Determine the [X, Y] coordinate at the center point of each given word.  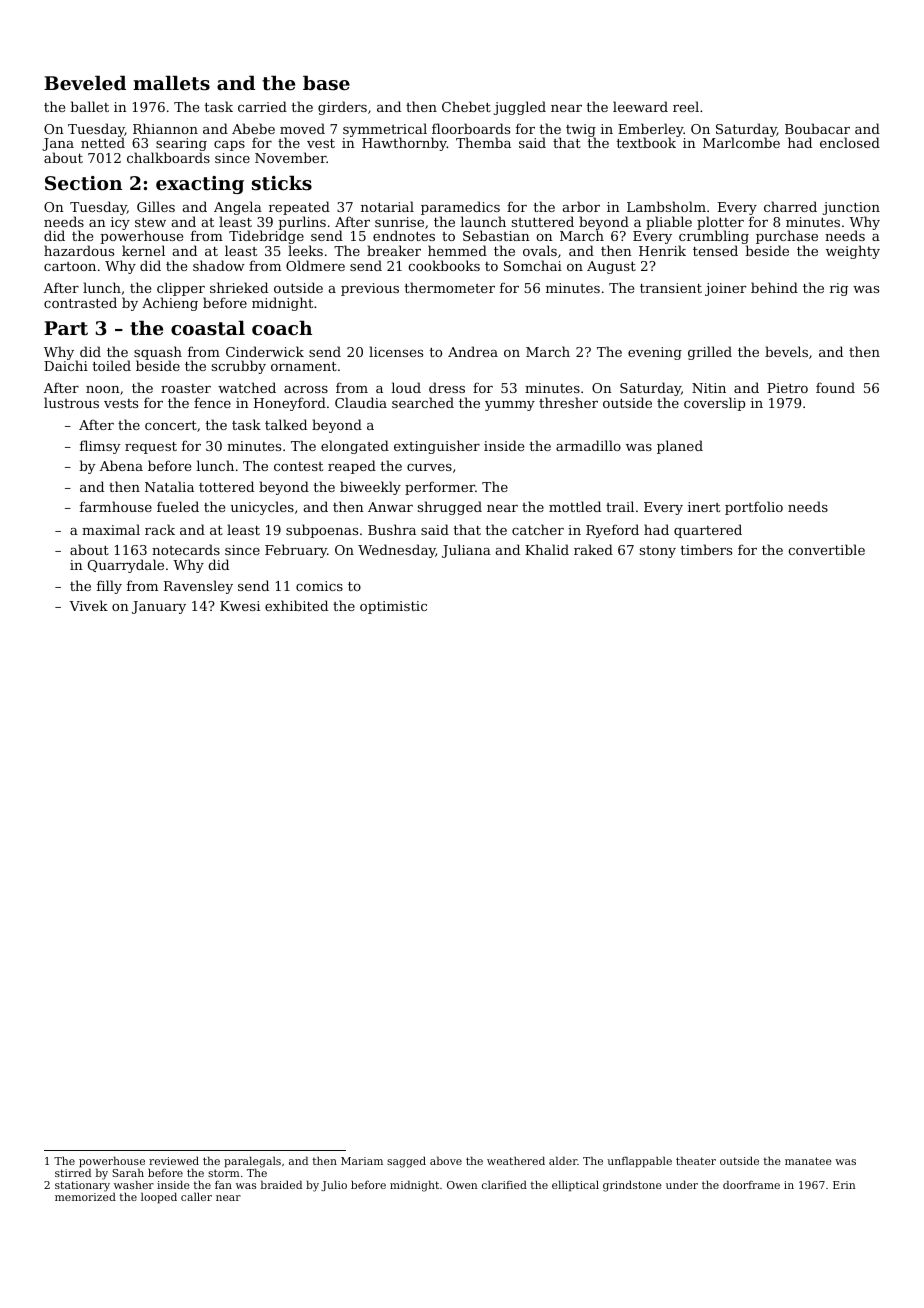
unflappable [639, 1162]
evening [655, 353]
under [682, 1184]
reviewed [174, 1160]
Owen [462, 1185]
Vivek [88, 605]
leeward [640, 106]
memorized [85, 1196]
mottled [575, 506]
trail [620, 506]
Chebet [466, 106]
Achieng [170, 304]
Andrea [473, 351]
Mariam [362, 1161]
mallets [171, 83]
